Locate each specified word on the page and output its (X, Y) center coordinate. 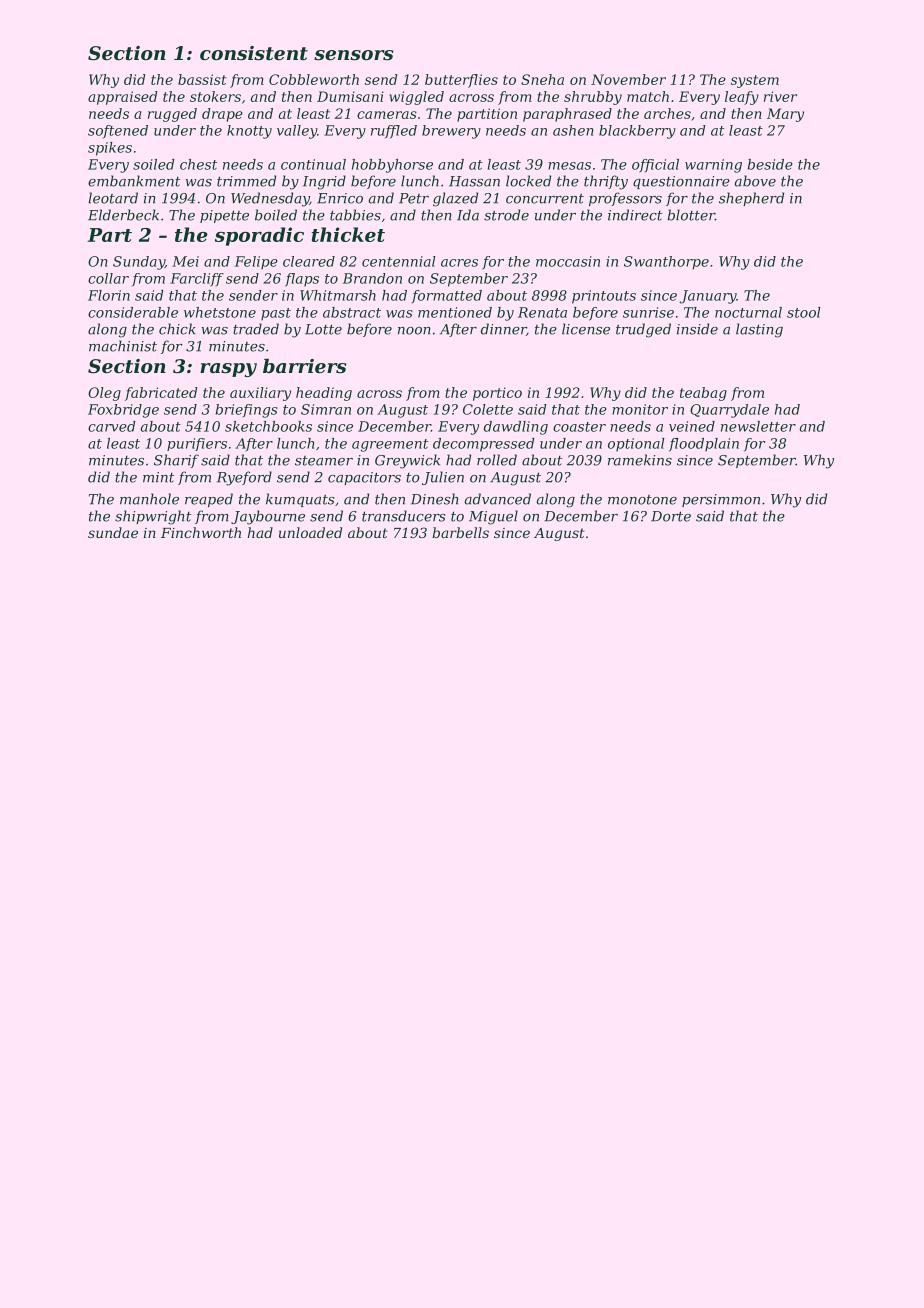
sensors (353, 55)
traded (256, 329)
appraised (123, 98)
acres (459, 263)
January (708, 297)
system (755, 81)
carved (112, 426)
